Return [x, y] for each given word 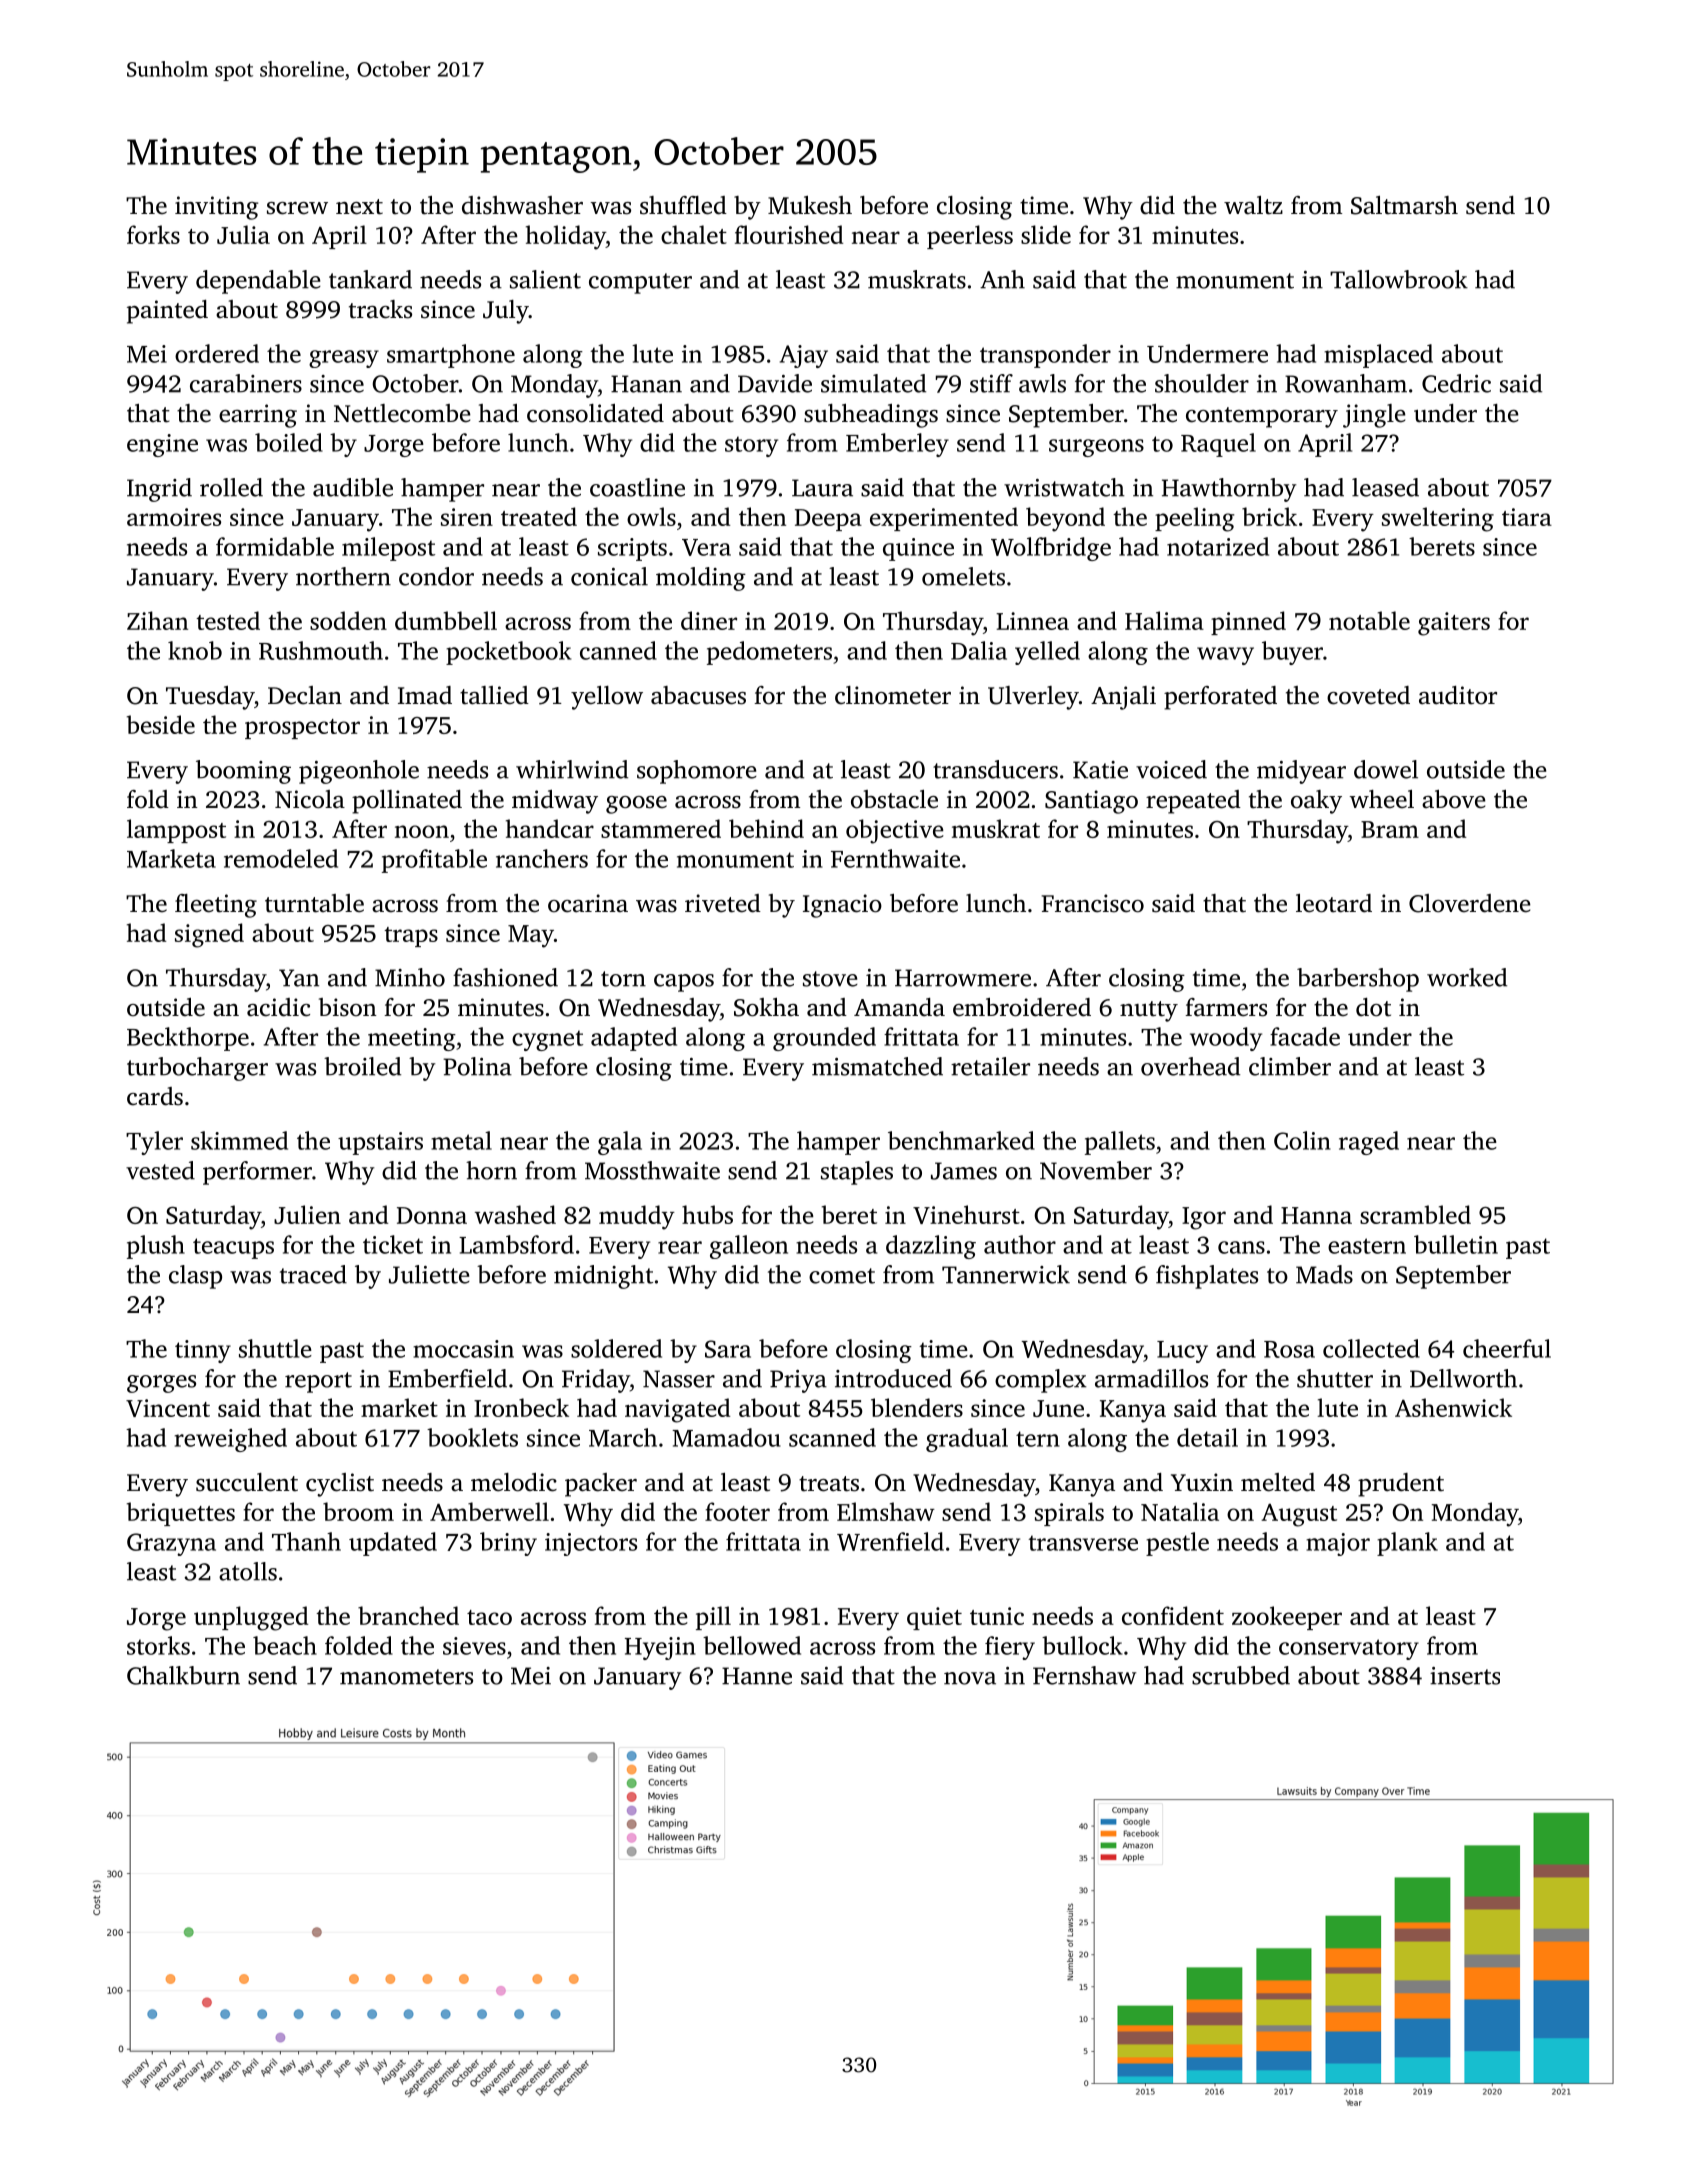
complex [1041, 1381]
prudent [1401, 1485]
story [751, 446]
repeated [1193, 802]
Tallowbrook [1399, 279]
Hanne [757, 1676]
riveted [723, 903]
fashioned [505, 977]
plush [156, 1247]
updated [393, 1544]
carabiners [246, 383]
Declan [305, 695]
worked [1467, 977]
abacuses [698, 695]
